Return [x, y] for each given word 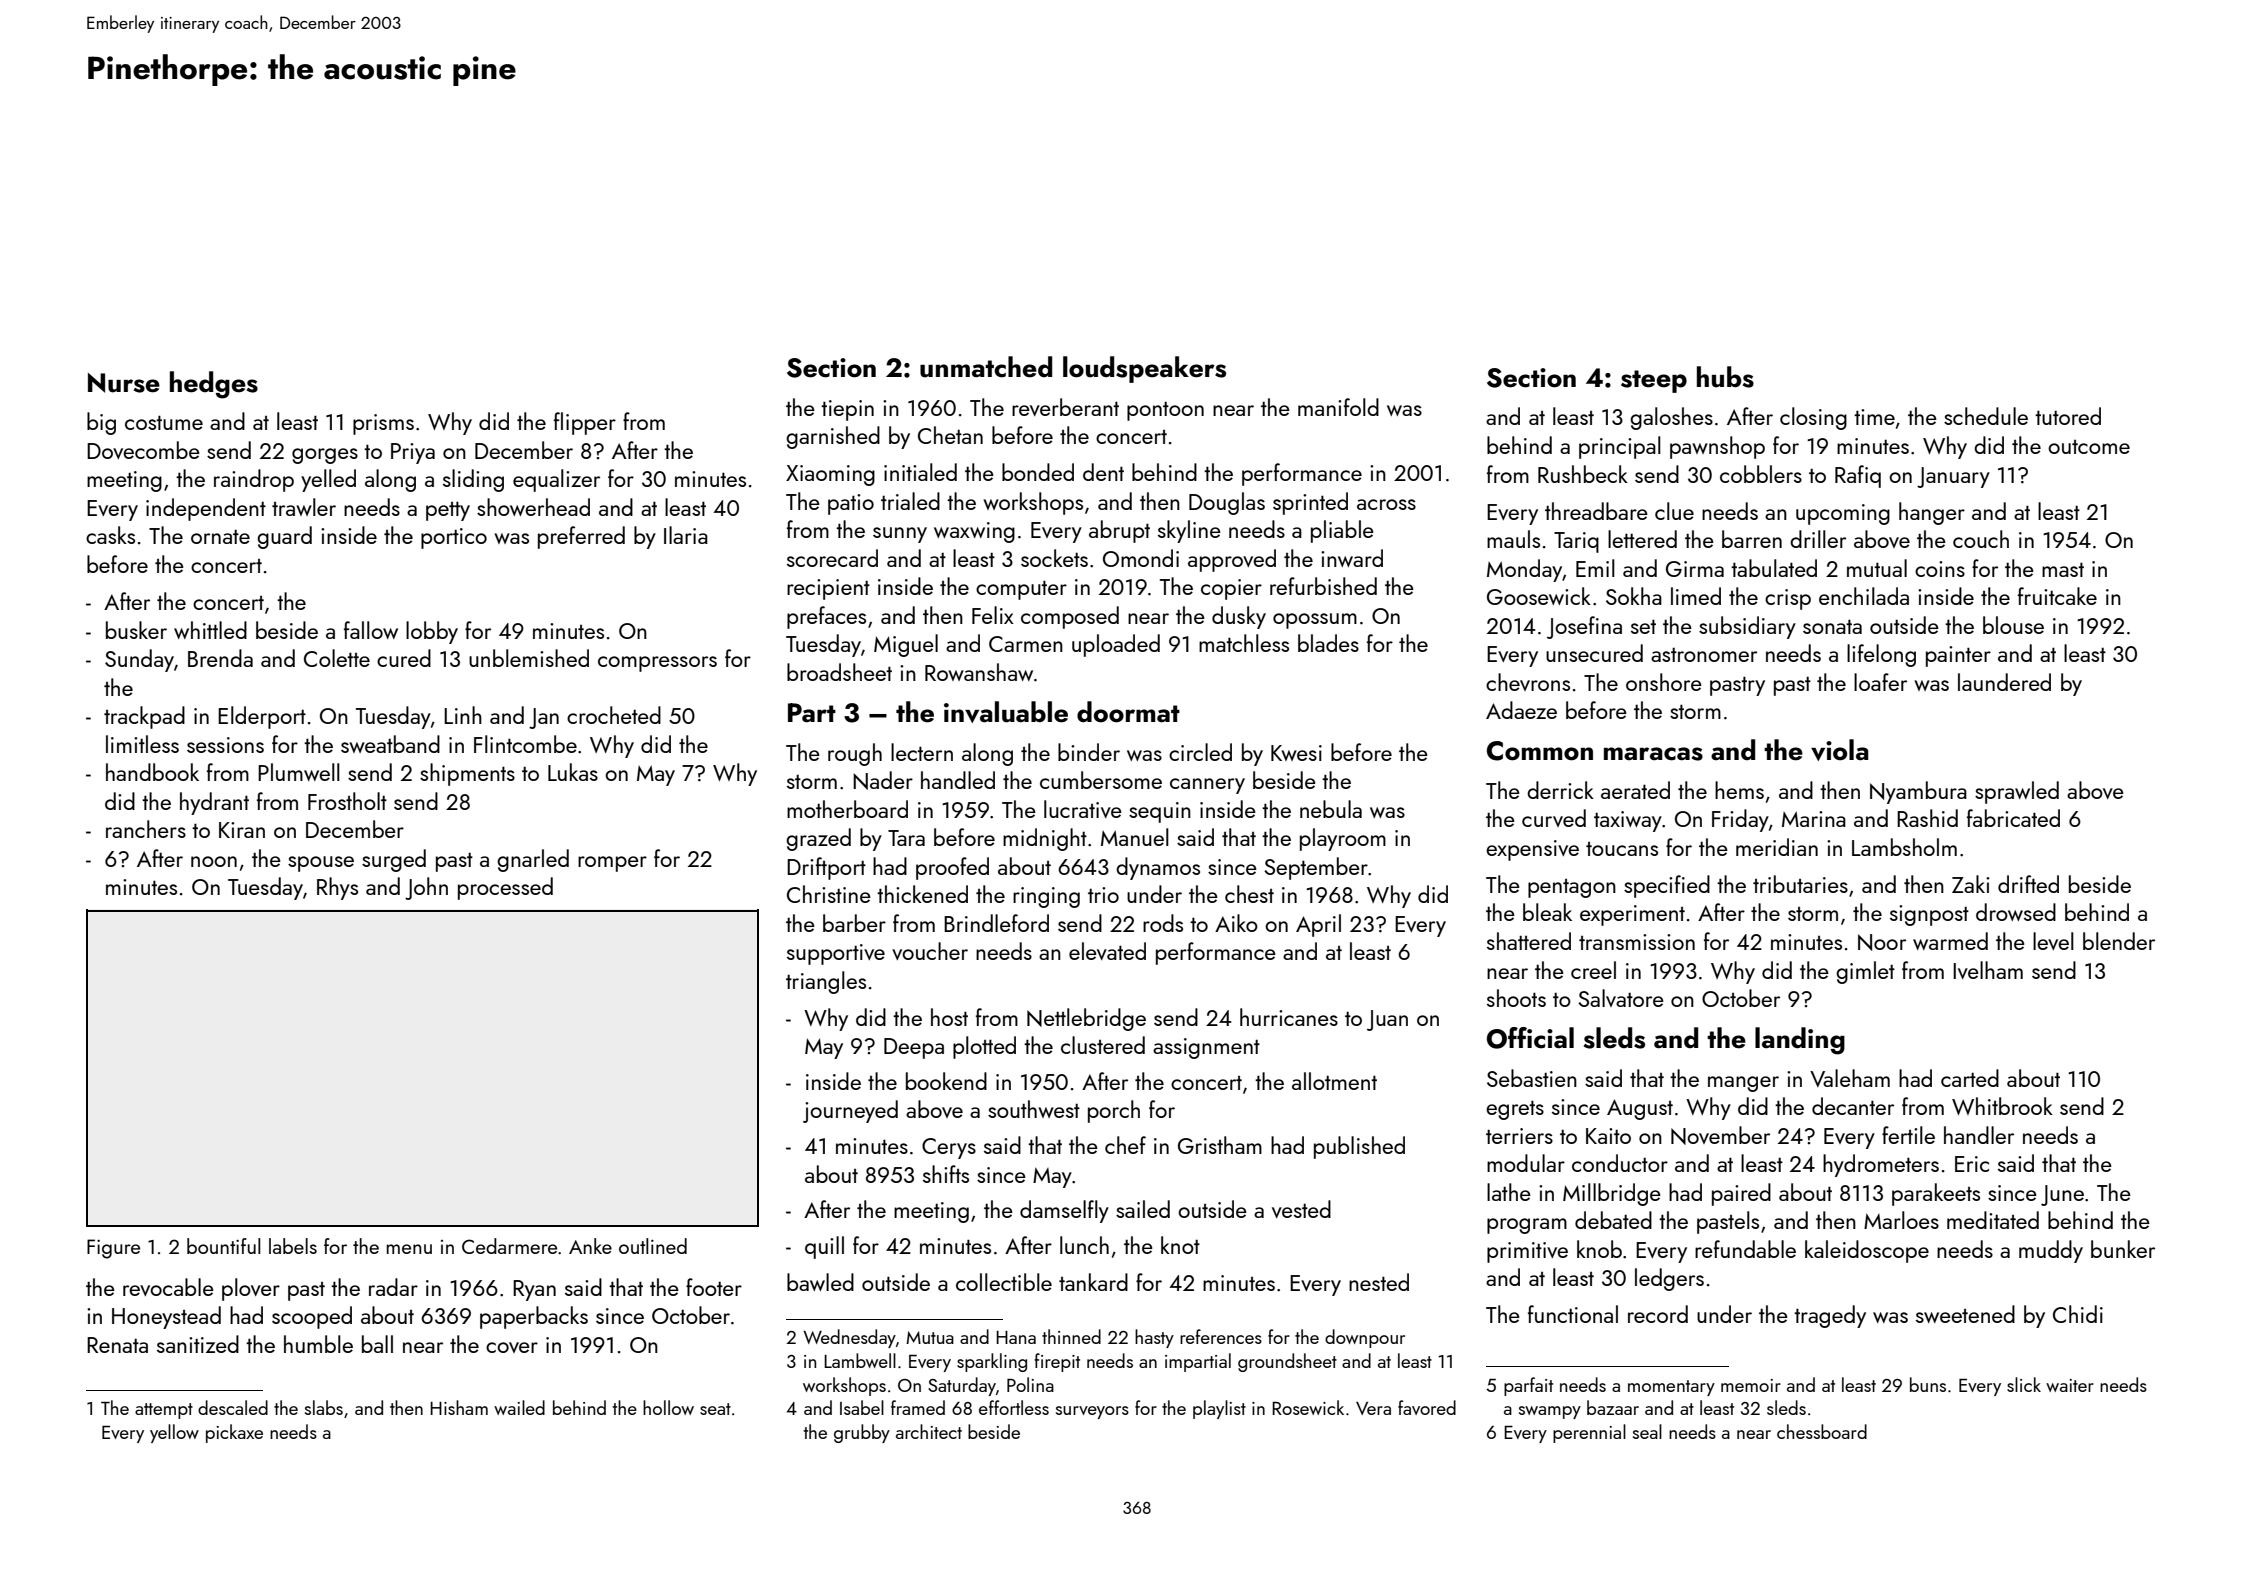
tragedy [1830, 1316]
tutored [2068, 416]
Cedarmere [509, 1246]
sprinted [1310, 503]
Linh [463, 715]
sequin [1160, 812]
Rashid [1927, 818]
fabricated [2013, 818]
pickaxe [234, 1433]
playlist [1219, 1409]
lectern [922, 752]
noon [214, 861]
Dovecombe [143, 450]
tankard [1093, 1282]
